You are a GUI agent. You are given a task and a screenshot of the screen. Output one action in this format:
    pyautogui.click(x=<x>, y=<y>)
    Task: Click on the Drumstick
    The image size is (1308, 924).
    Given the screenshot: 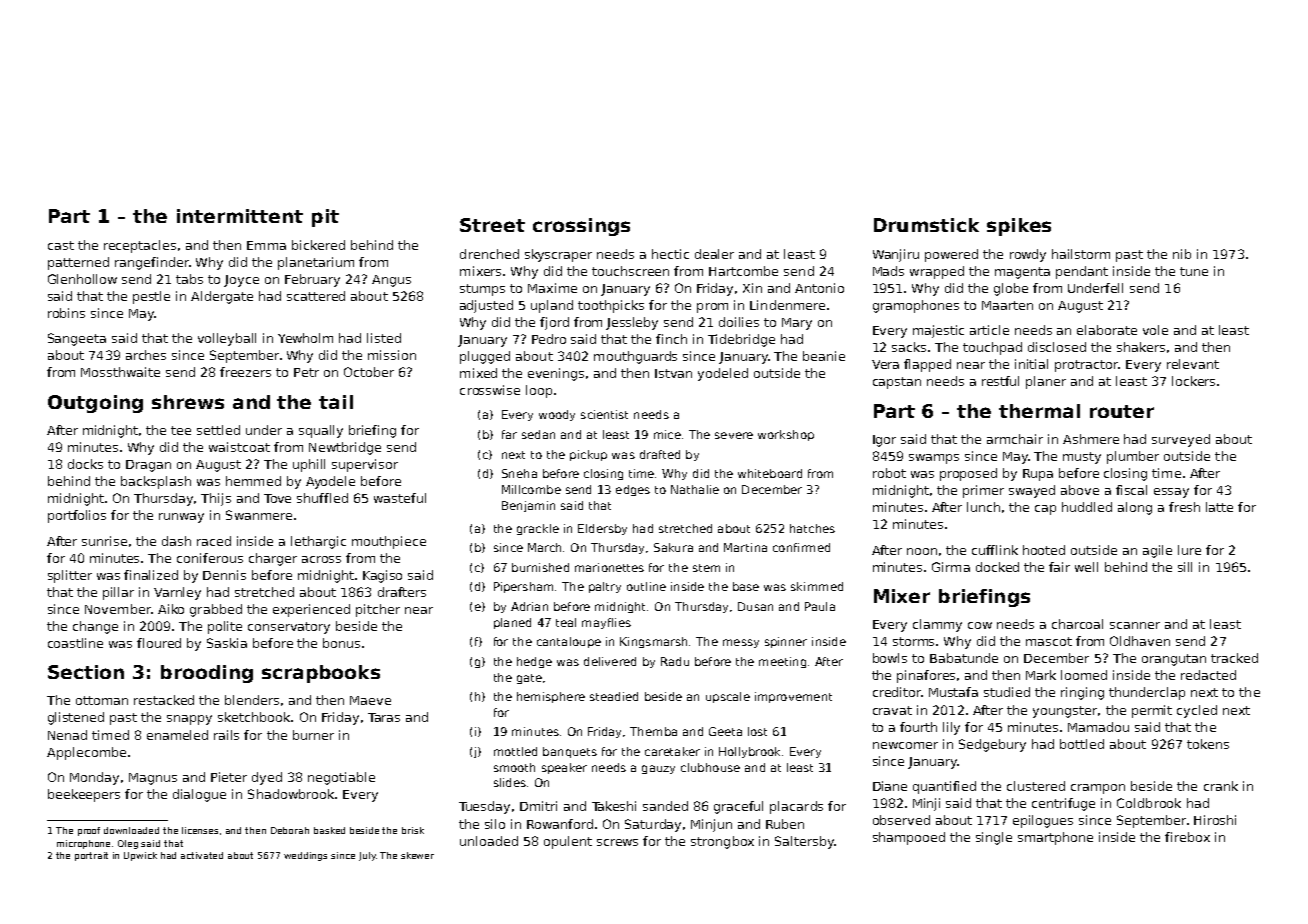 What is the action you would take?
    pyautogui.click(x=926, y=225)
